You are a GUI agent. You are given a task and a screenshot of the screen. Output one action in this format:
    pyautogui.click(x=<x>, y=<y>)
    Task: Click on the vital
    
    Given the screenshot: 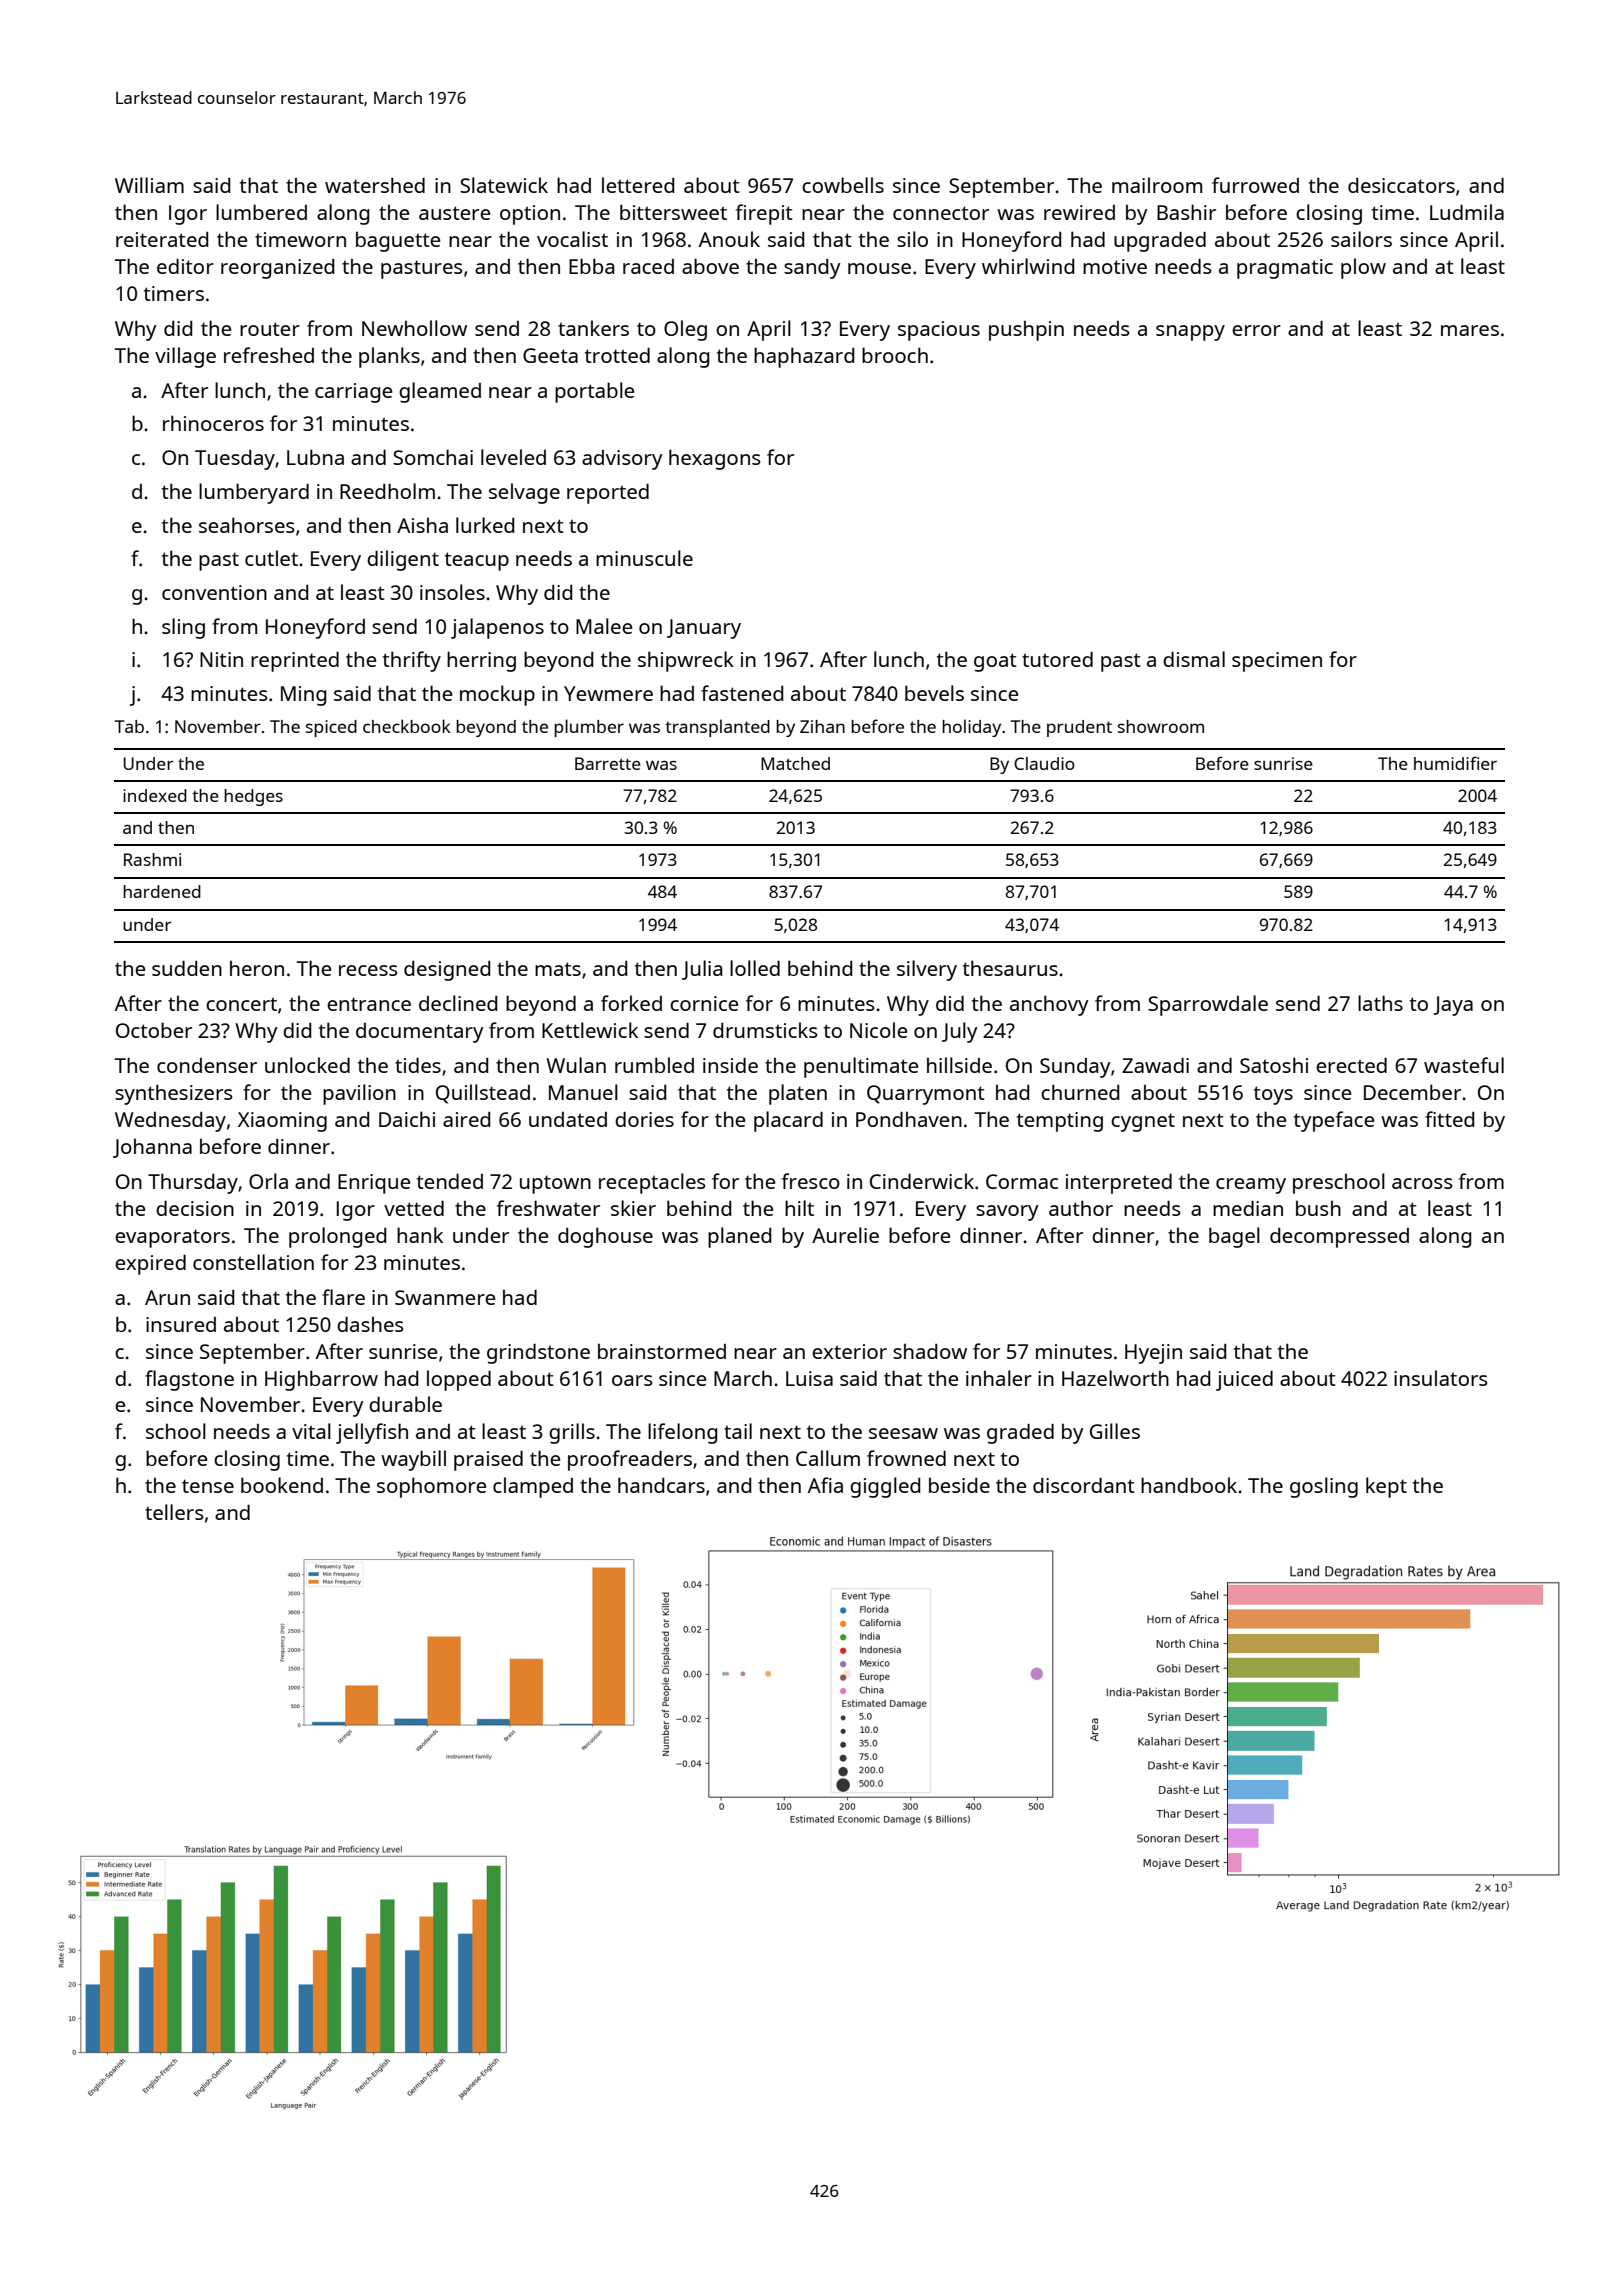 What is the action you would take?
    pyautogui.click(x=311, y=1431)
